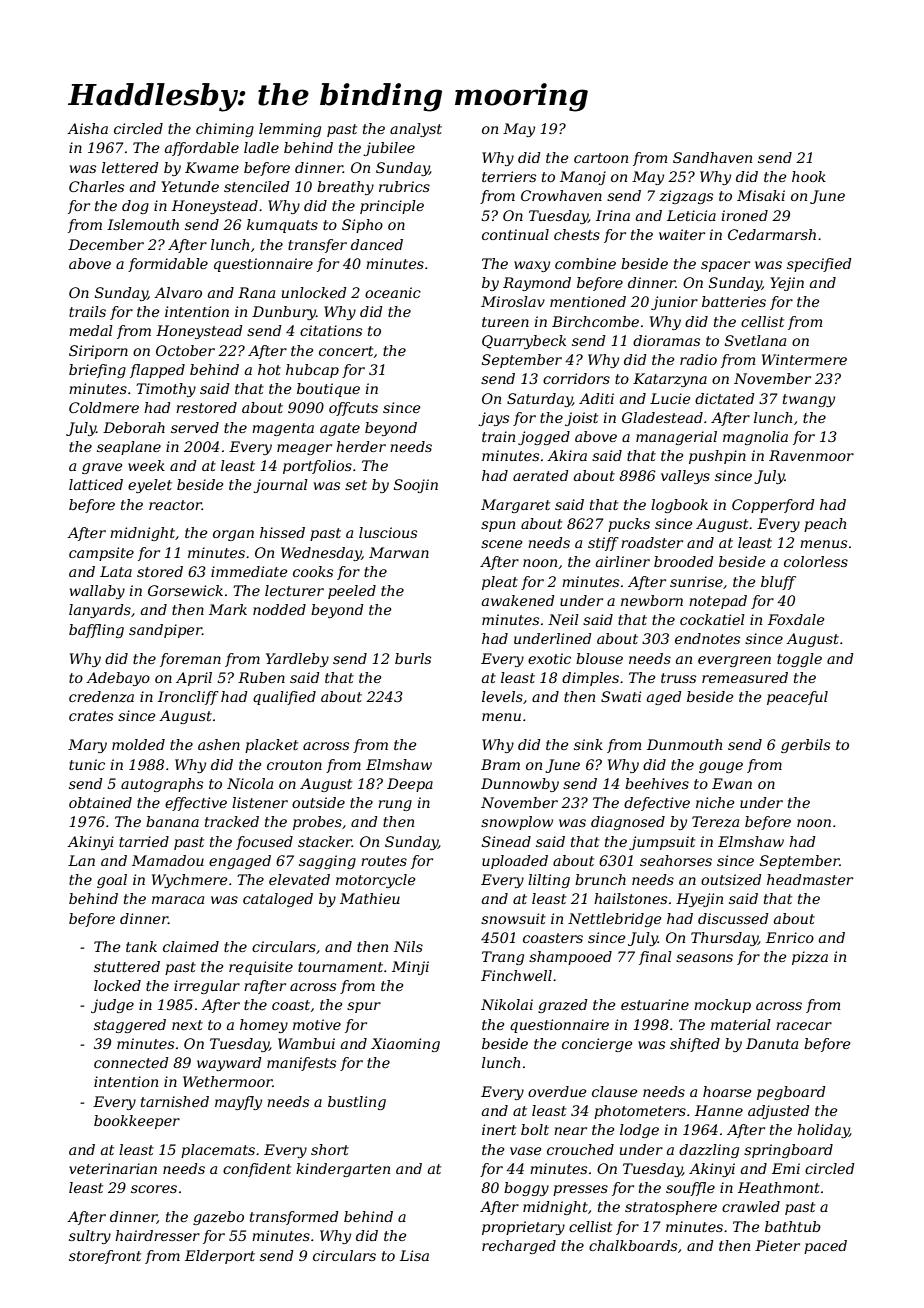  What do you see at coordinates (519, 1247) in the page?
I see `recharged` at bounding box center [519, 1247].
